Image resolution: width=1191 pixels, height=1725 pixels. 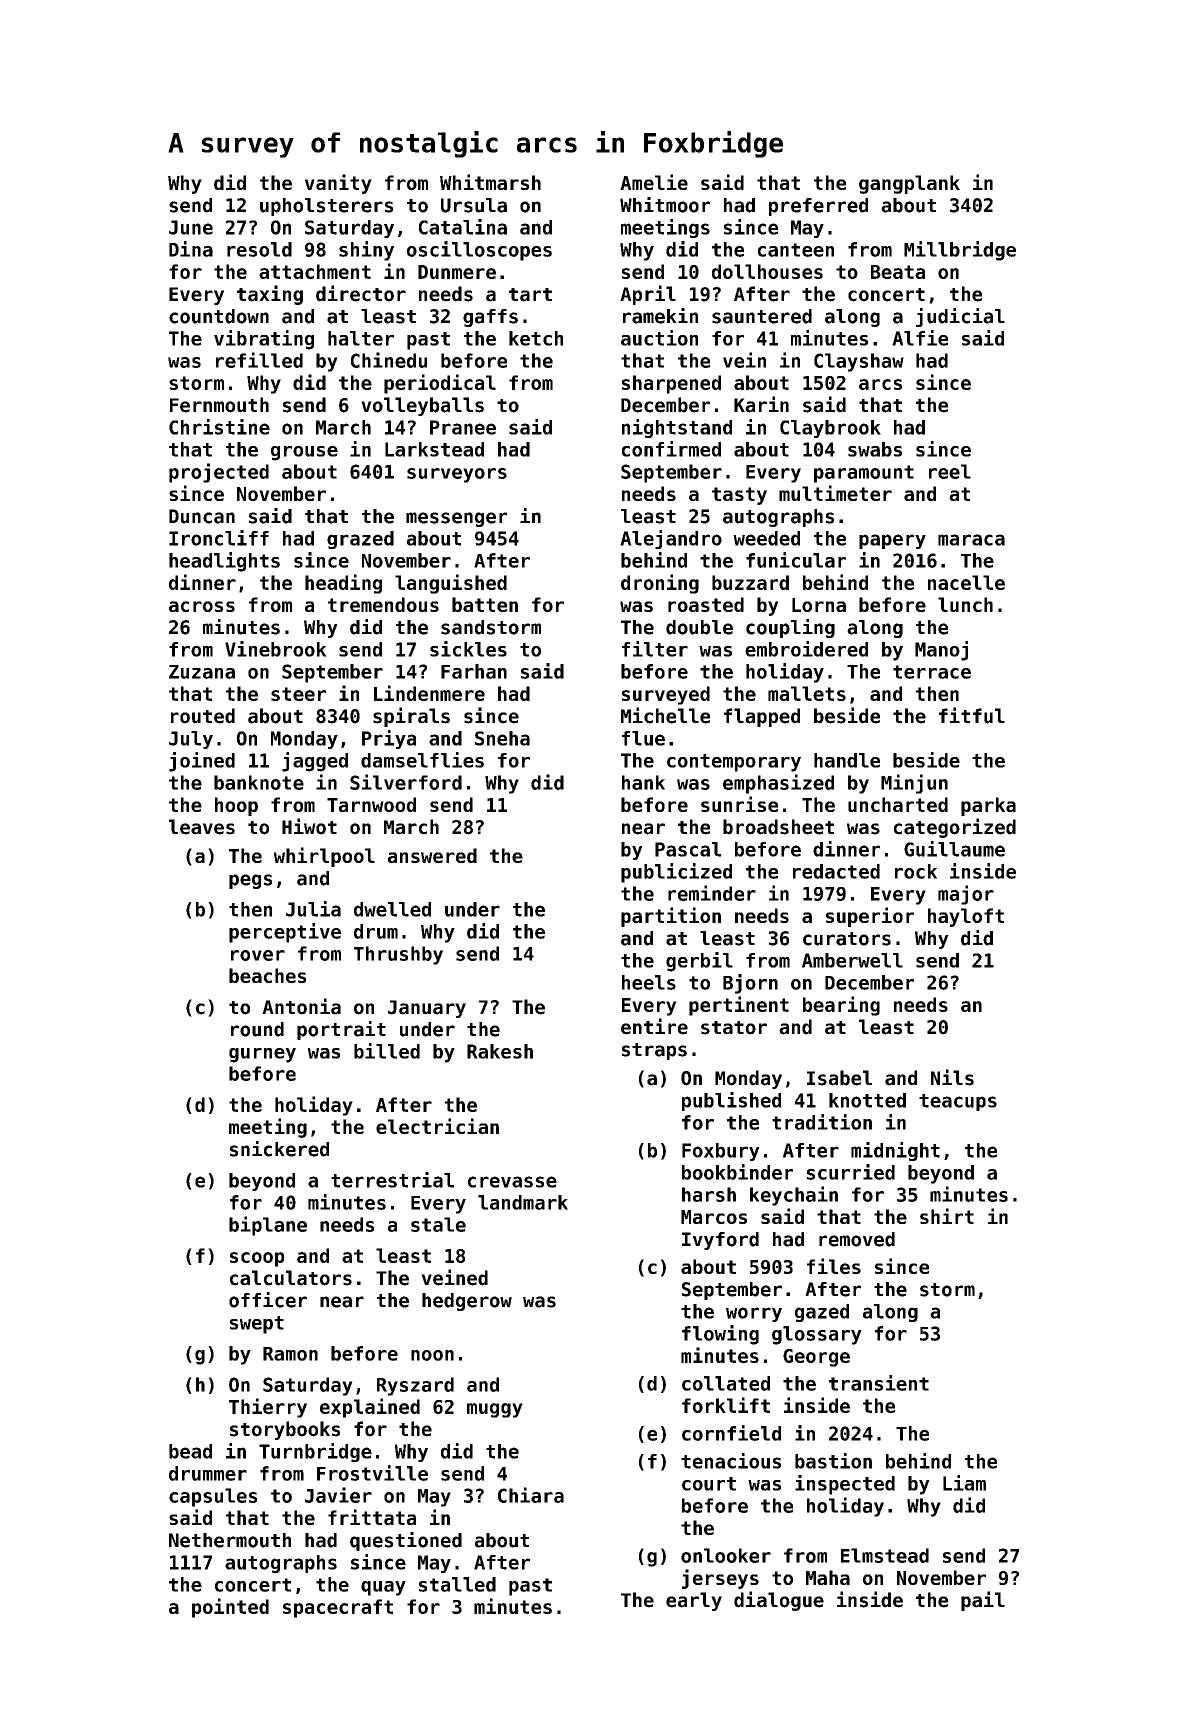 What do you see at coordinates (230, 1608) in the page?
I see `pointed` at bounding box center [230, 1608].
